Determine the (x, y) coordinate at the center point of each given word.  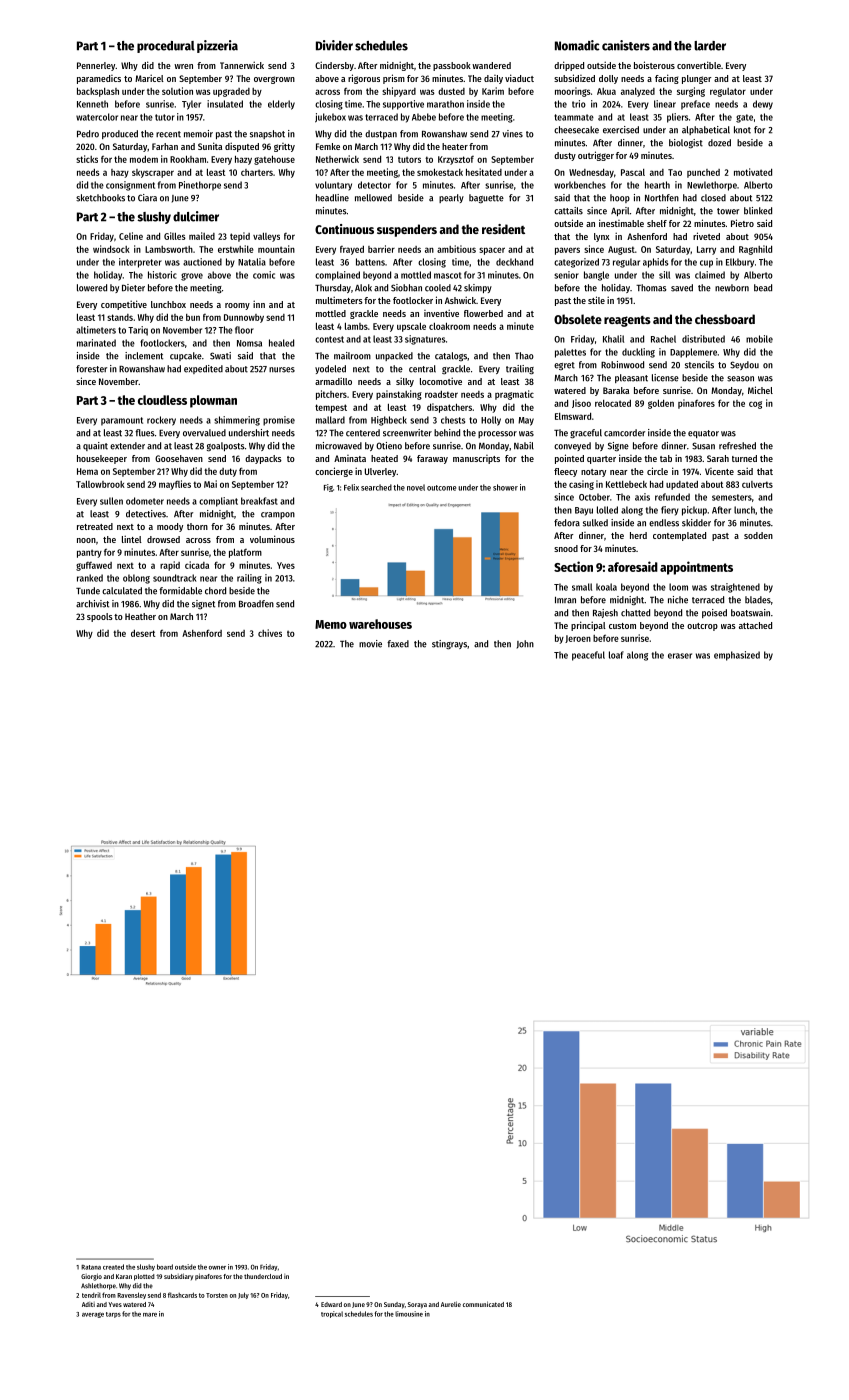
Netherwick (337, 159)
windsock (111, 249)
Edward (331, 1304)
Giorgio (91, 1277)
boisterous (654, 65)
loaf (616, 655)
